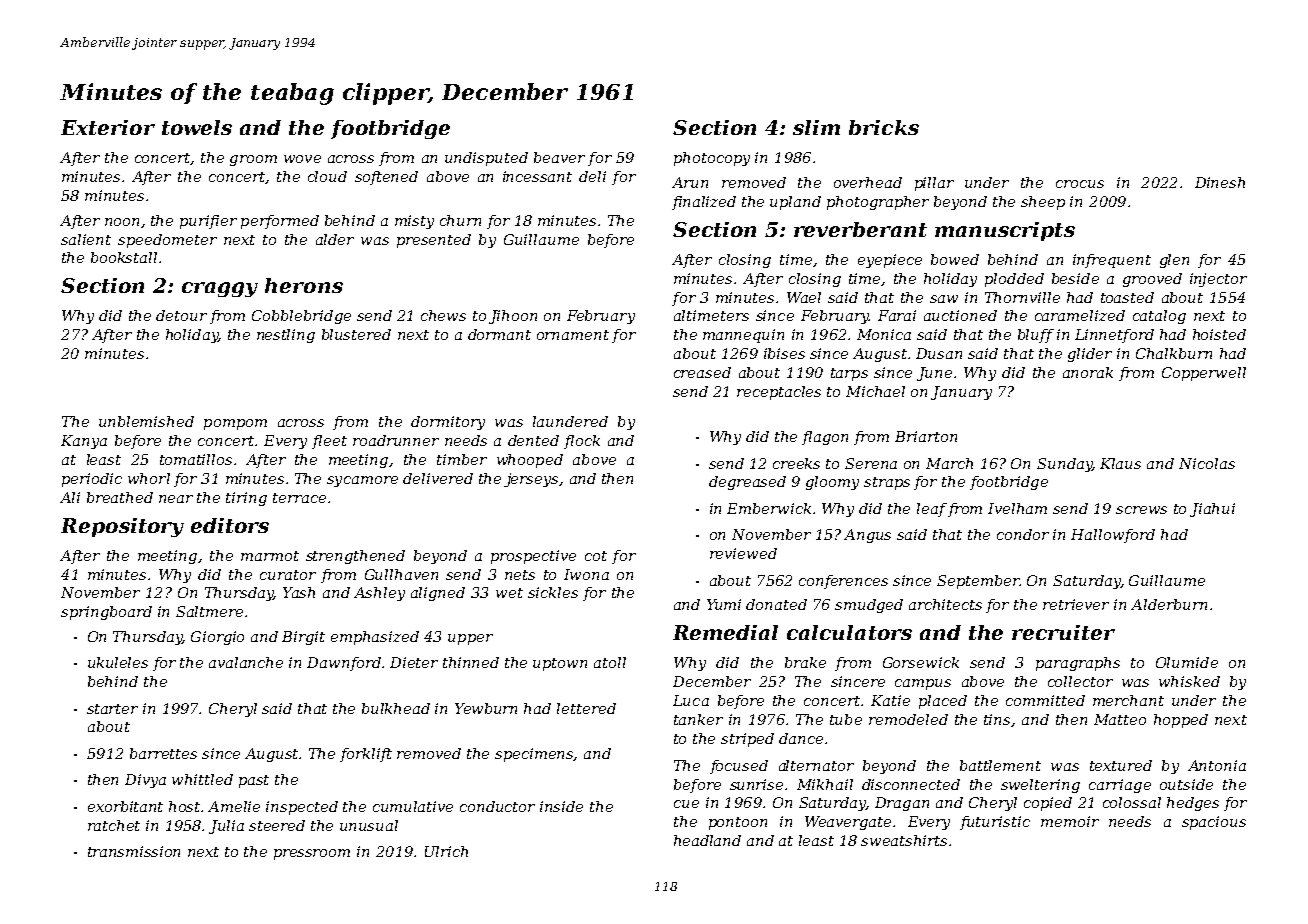  Describe the element at coordinates (446, 851) in the image. I see `Ulrich` at that location.
